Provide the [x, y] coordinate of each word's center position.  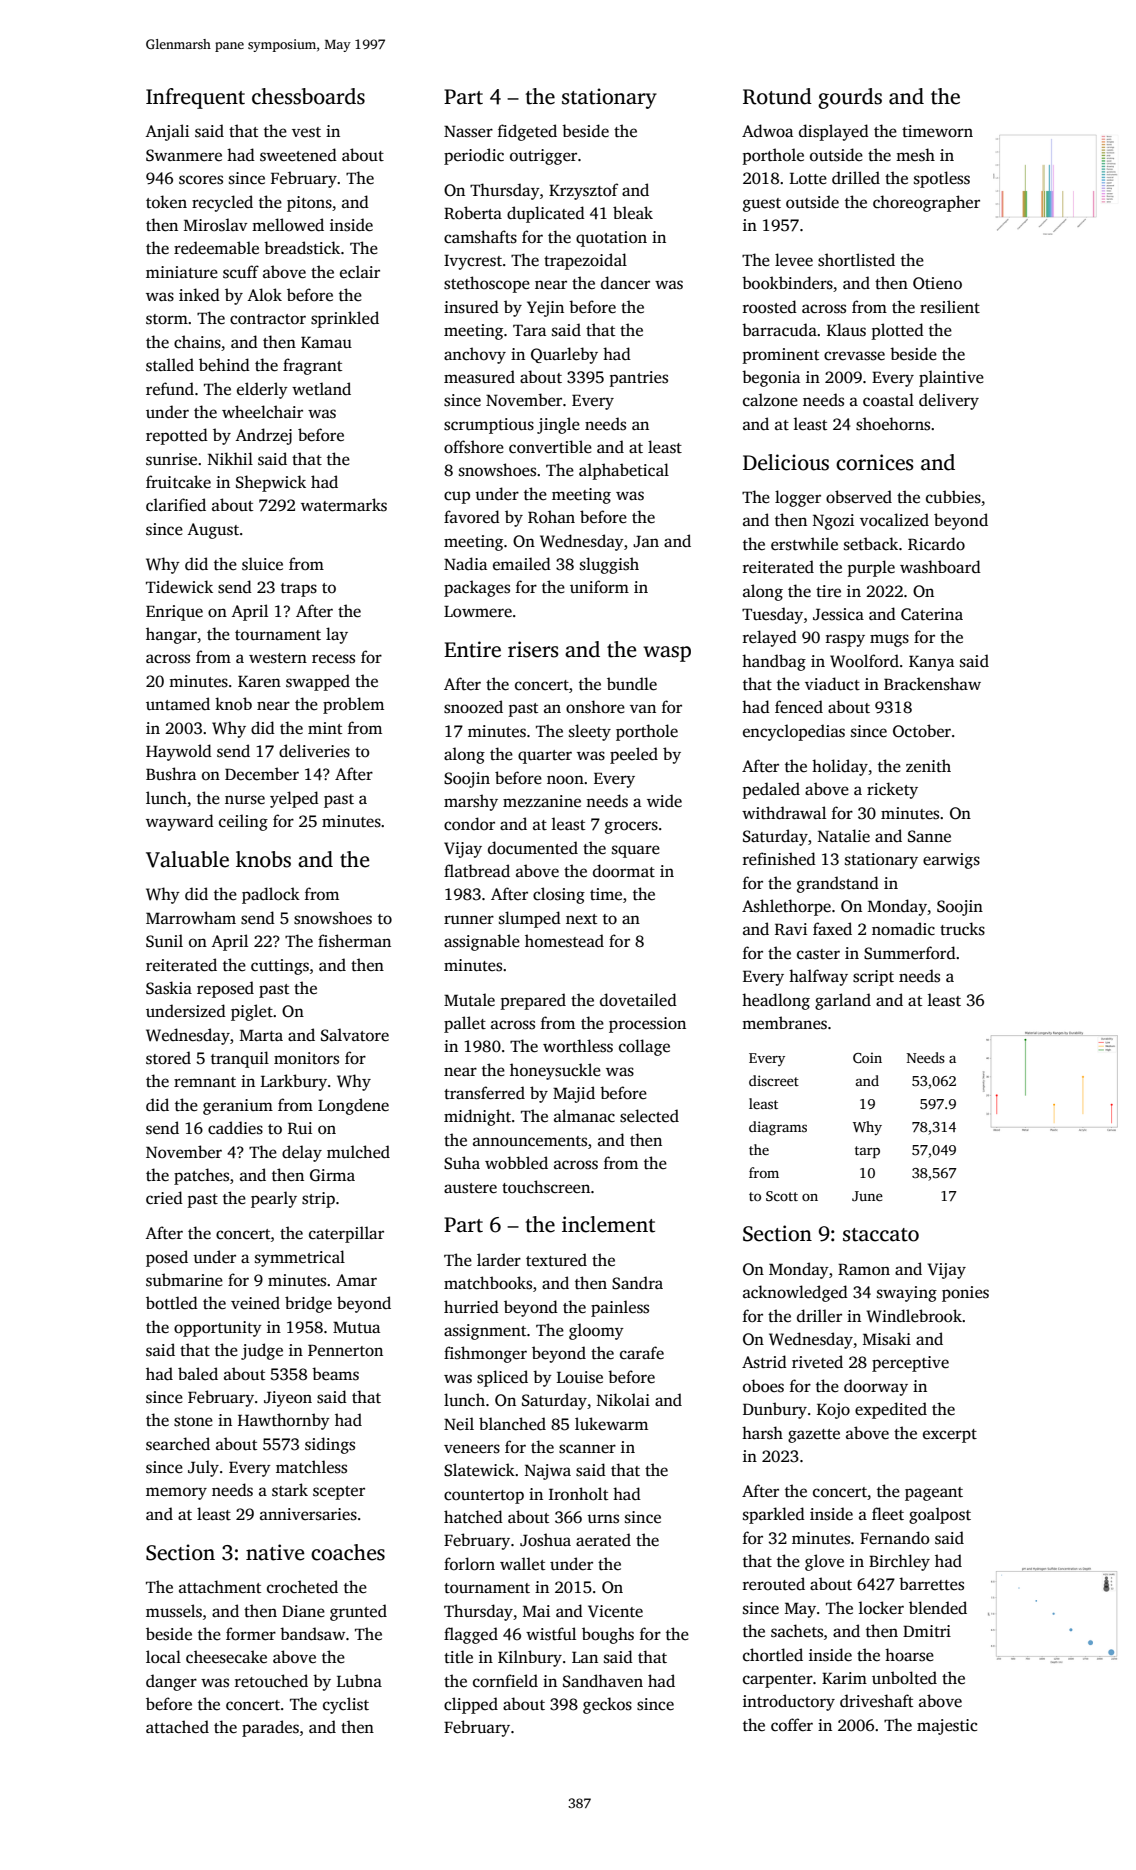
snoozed [473, 707]
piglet [252, 1012]
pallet [465, 1024]
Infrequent [195, 98]
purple [871, 568]
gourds [850, 98]
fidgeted [527, 132]
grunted [358, 1612]
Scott [782, 1196]
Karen [259, 681]
